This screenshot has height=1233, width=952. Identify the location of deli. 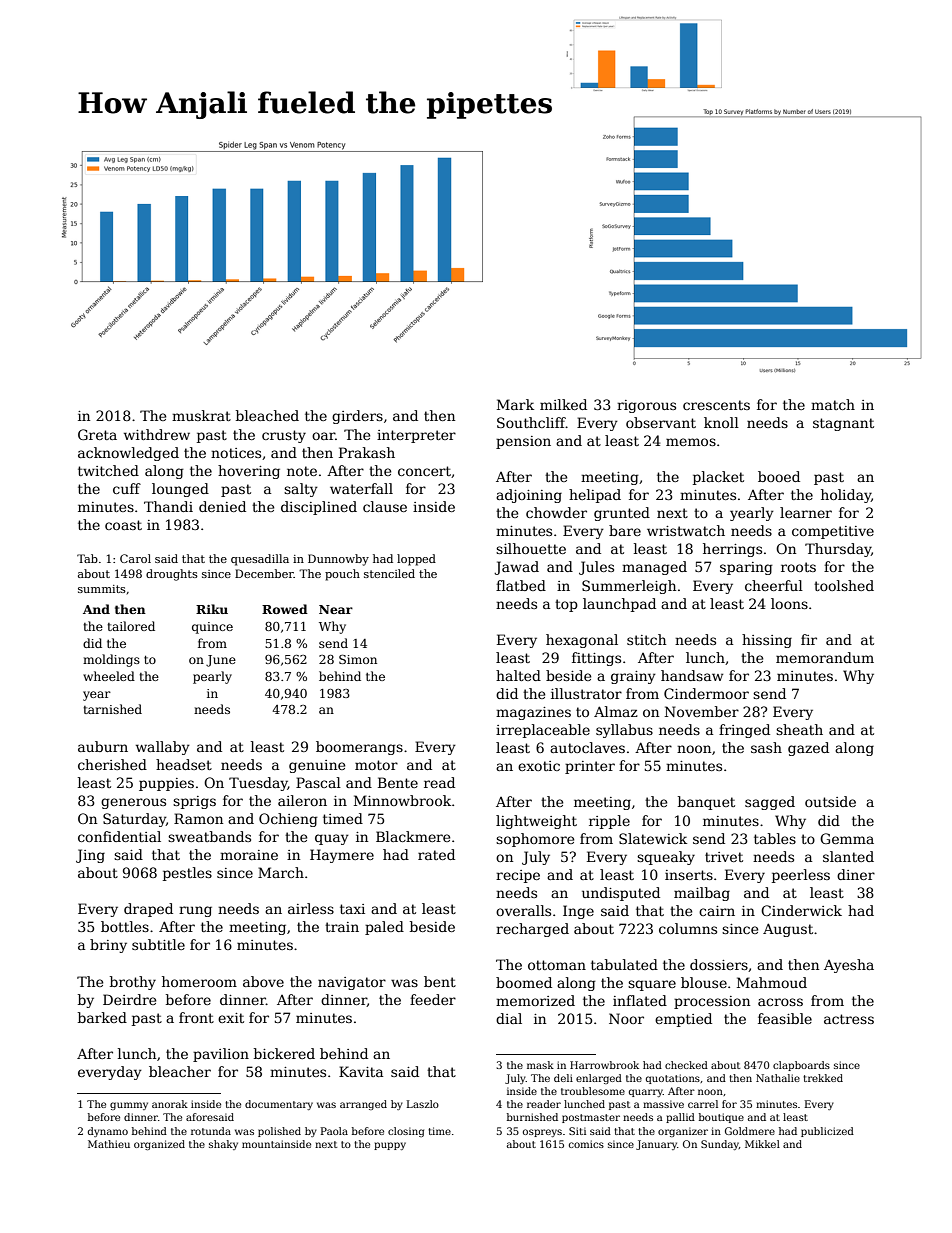
(563, 1078).
